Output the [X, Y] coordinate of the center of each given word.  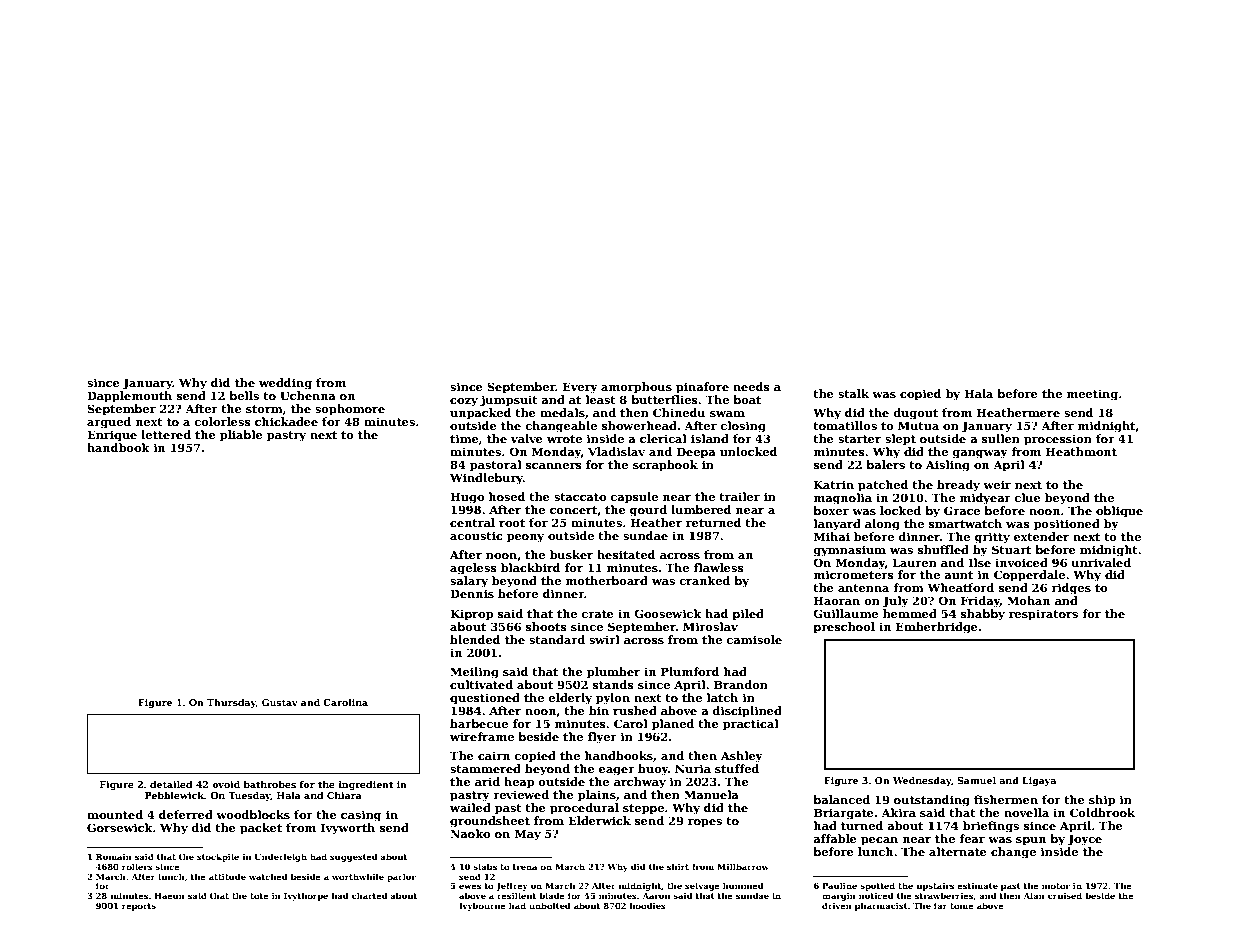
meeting [1092, 395]
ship [1102, 801]
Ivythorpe [306, 896]
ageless [473, 569]
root [512, 523]
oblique [1119, 512]
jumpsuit [509, 401]
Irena [525, 867]
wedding [285, 384]
